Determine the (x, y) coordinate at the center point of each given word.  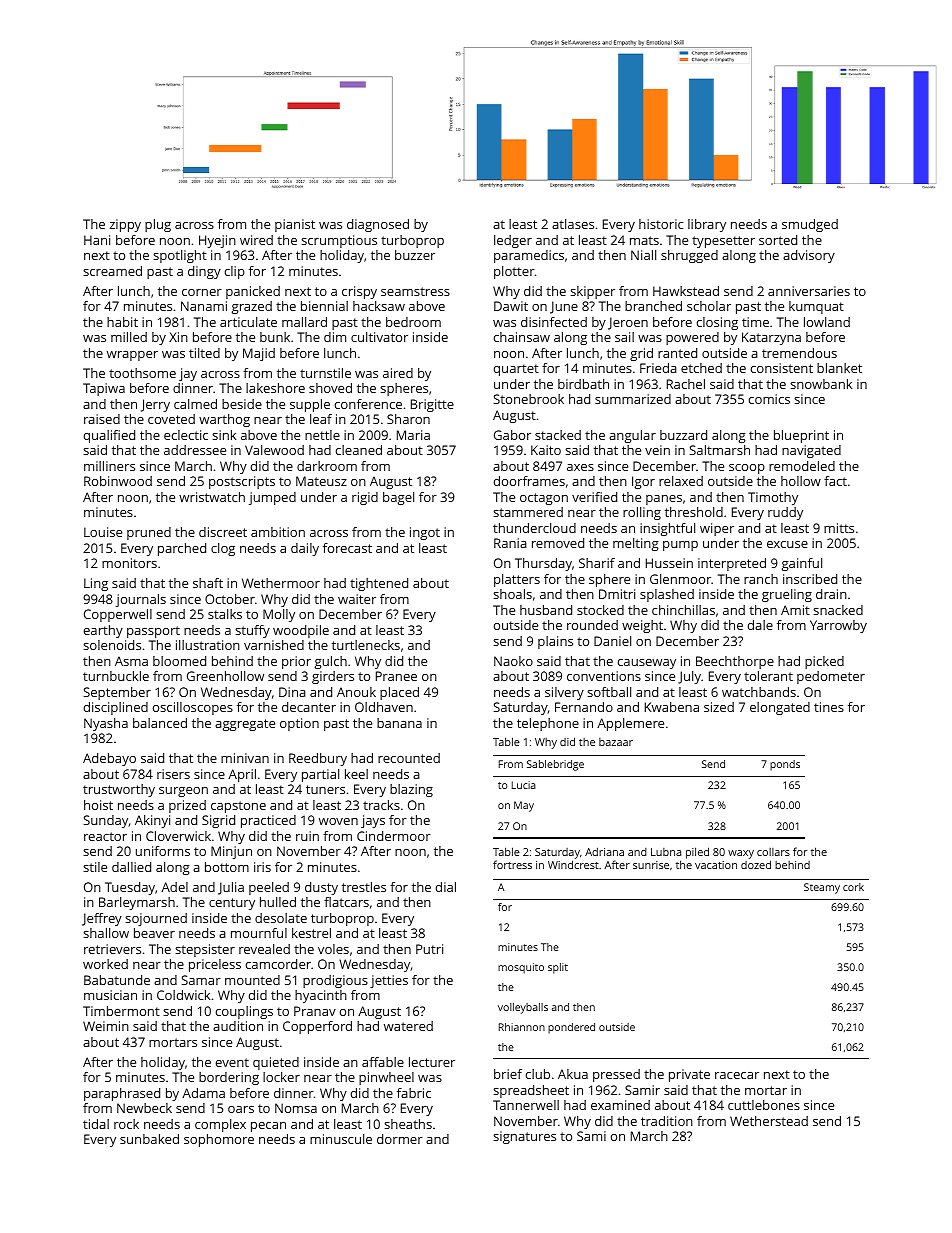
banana (399, 723)
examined (620, 1105)
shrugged (689, 256)
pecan (268, 1127)
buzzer (415, 255)
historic (661, 224)
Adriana (604, 851)
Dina (292, 692)
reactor (105, 836)
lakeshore (275, 388)
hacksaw (379, 306)
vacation (716, 865)
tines (829, 707)
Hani (97, 240)
